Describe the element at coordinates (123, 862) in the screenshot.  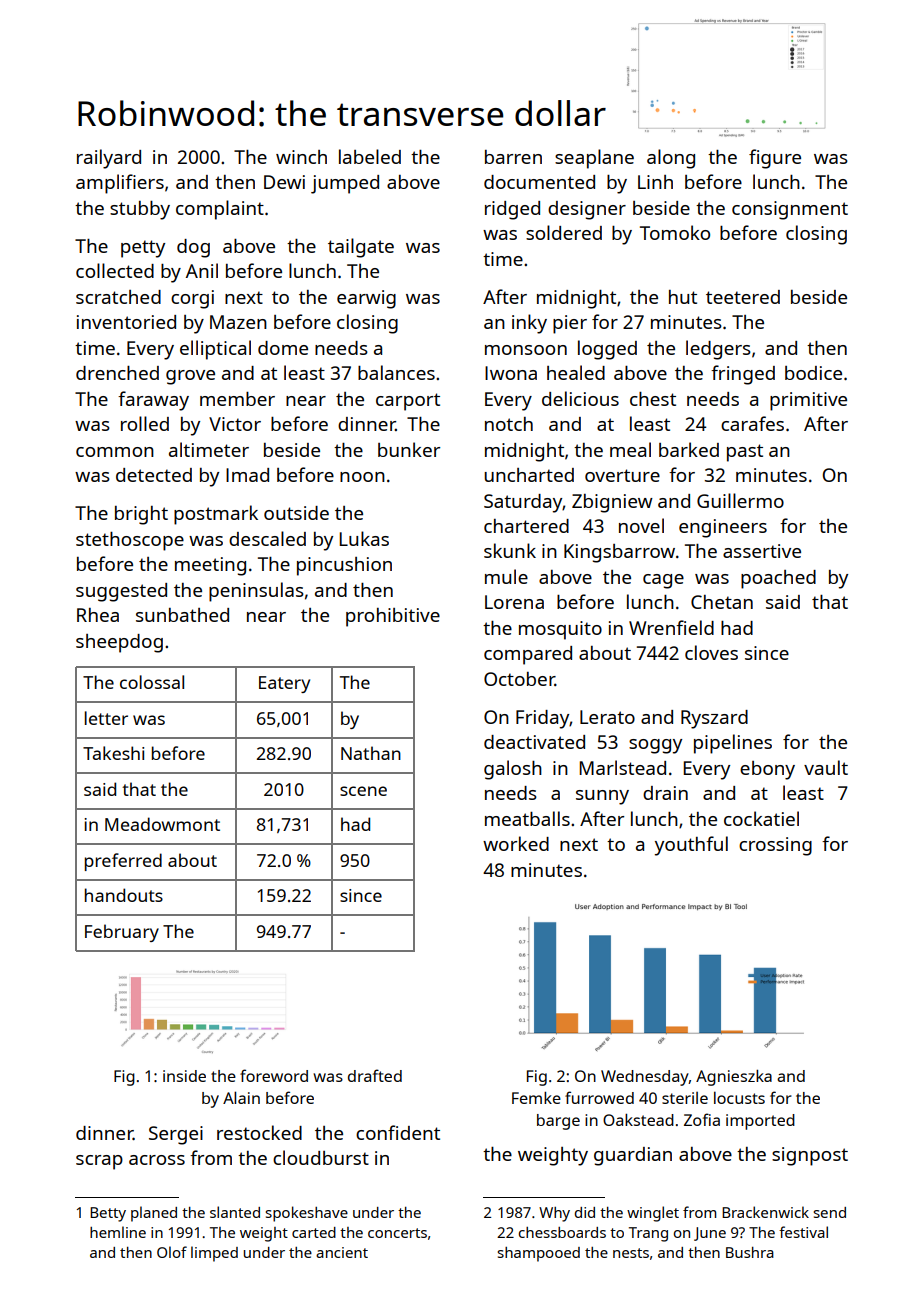
I see `preferred` at that location.
